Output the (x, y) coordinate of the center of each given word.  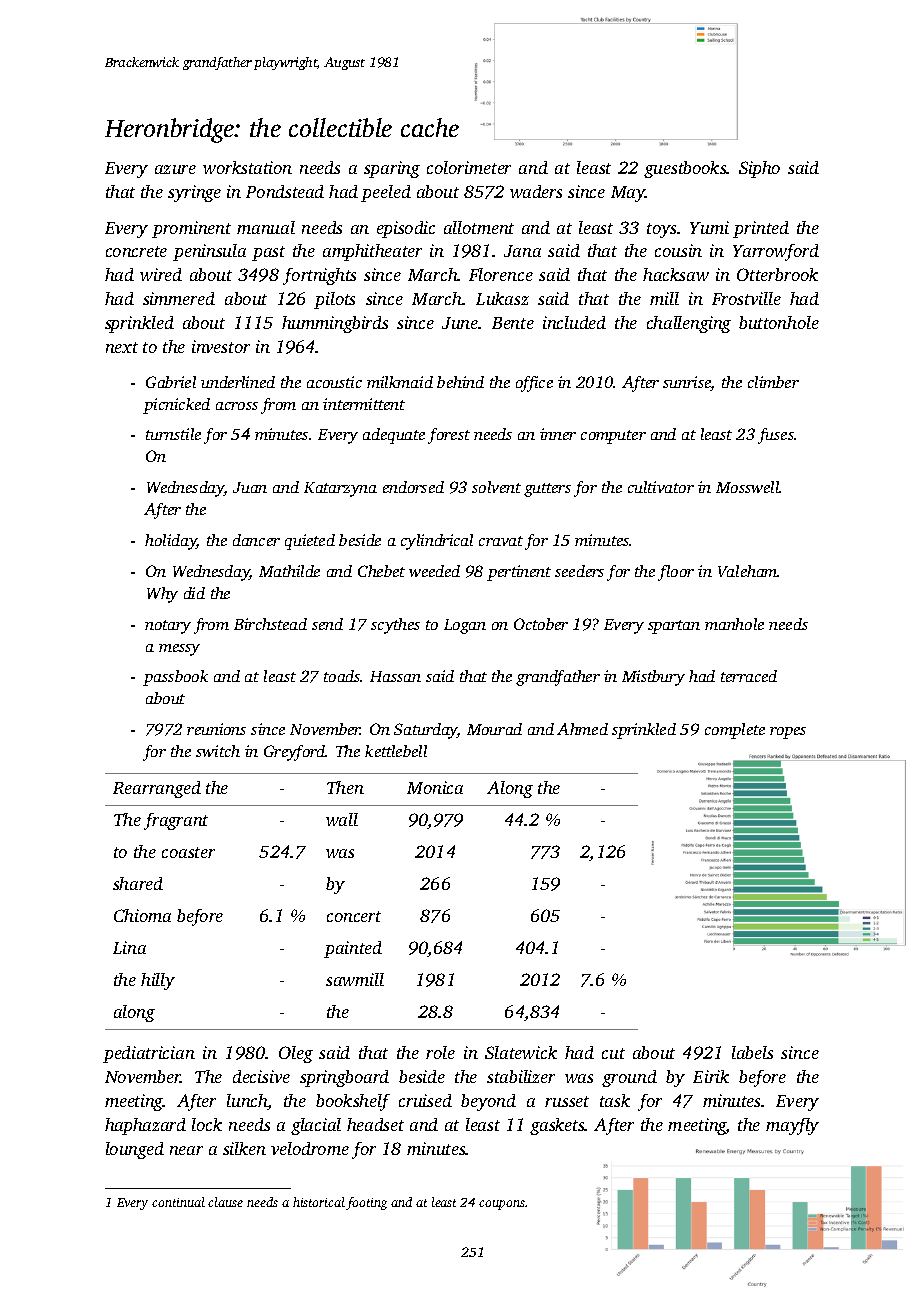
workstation (247, 167)
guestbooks (685, 169)
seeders (579, 571)
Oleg (296, 1054)
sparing (392, 169)
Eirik (711, 1076)
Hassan (395, 676)
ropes (788, 733)
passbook (175, 678)
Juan (250, 487)
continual (178, 1202)
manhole (734, 624)
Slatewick (521, 1052)
